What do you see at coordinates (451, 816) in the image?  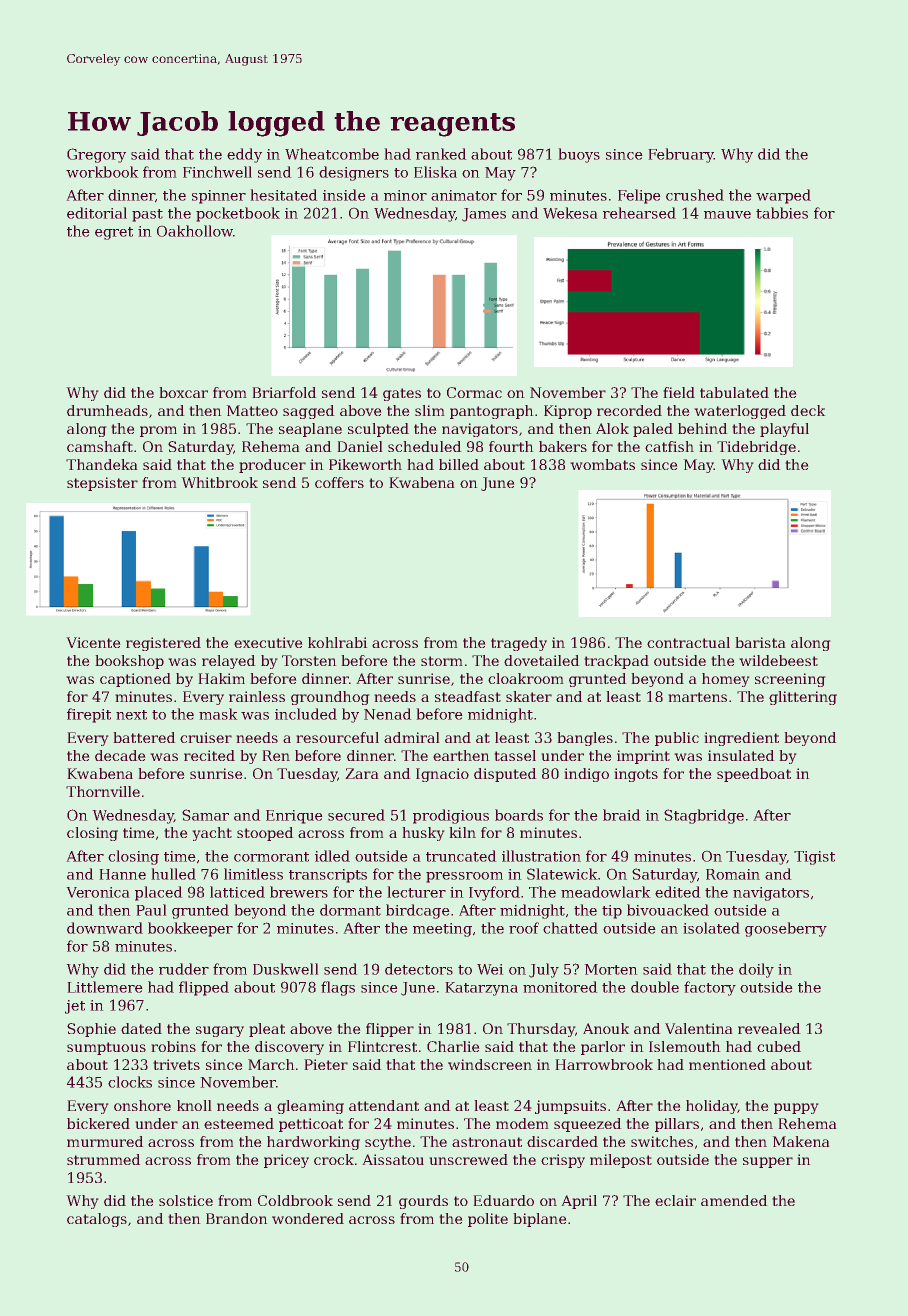 I see `prodigious` at bounding box center [451, 816].
